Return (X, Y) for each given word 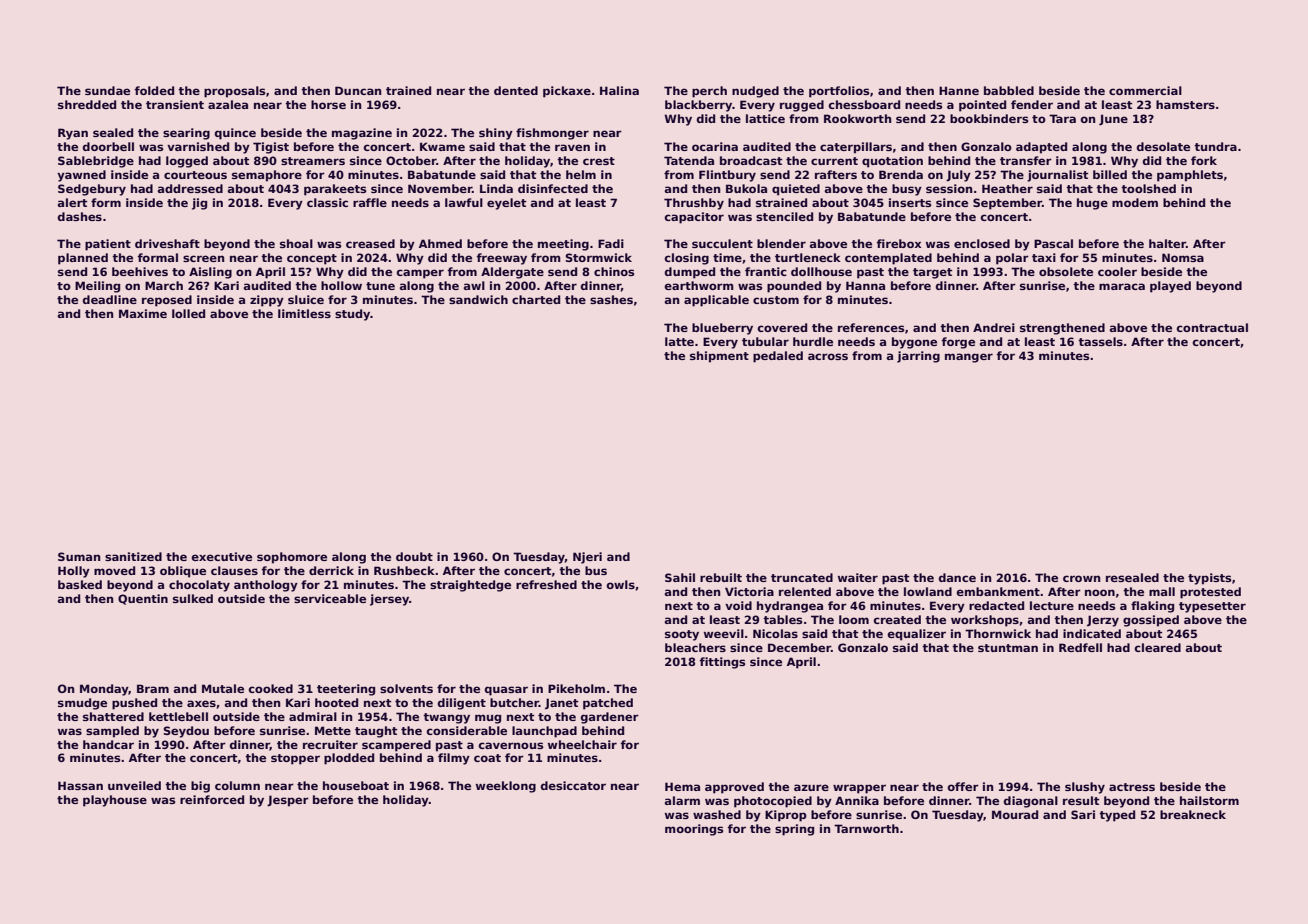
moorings (694, 830)
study (352, 315)
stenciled (784, 216)
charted (536, 299)
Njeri (587, 558)
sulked (193, 598)
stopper (295, 759)
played (1170, 287)
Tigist (271, 148)
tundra (1215, 146)
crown (1081, 578)
